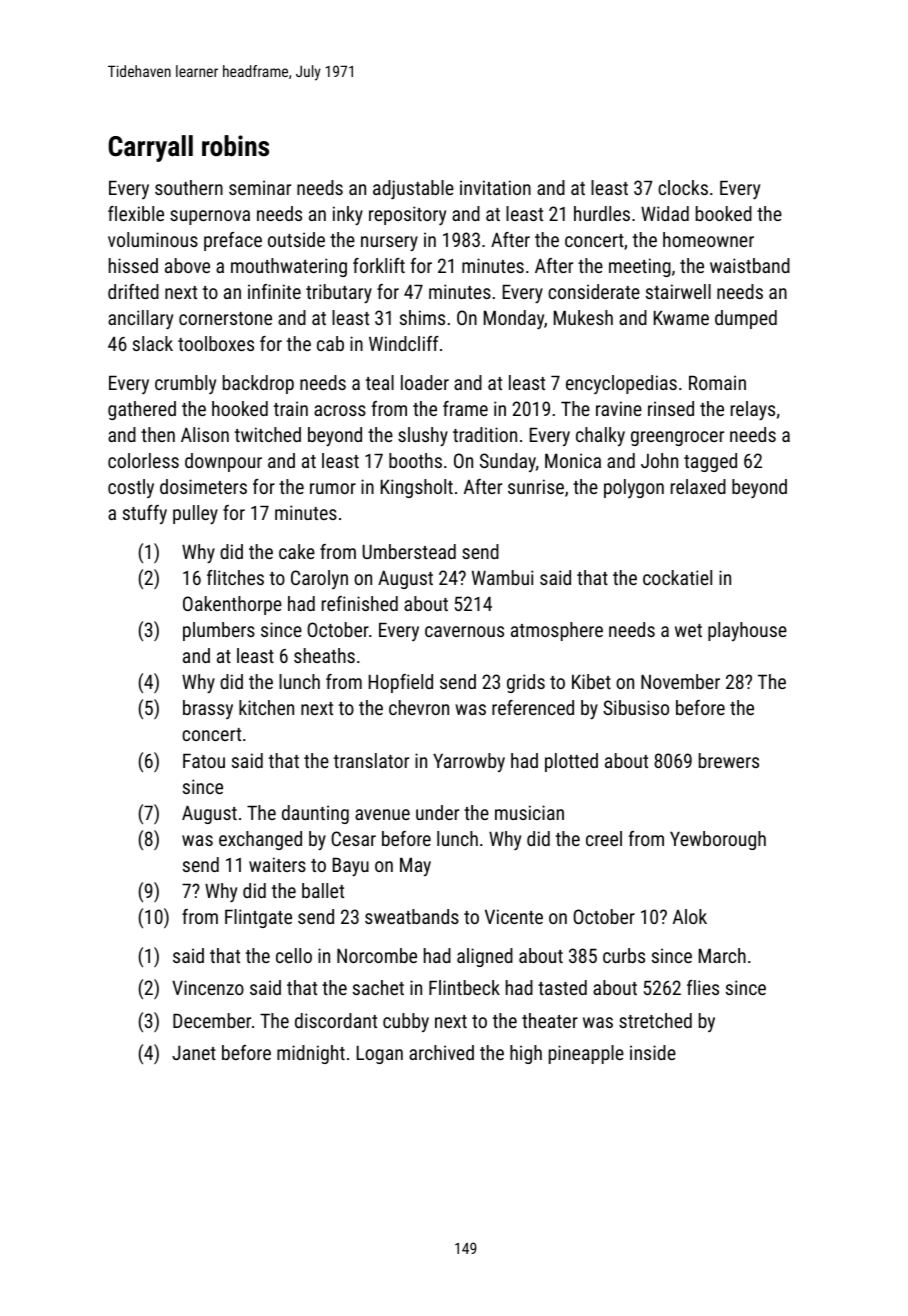  Describe the element at coordinates (659, 460) in the image. I see `John` at that location.
